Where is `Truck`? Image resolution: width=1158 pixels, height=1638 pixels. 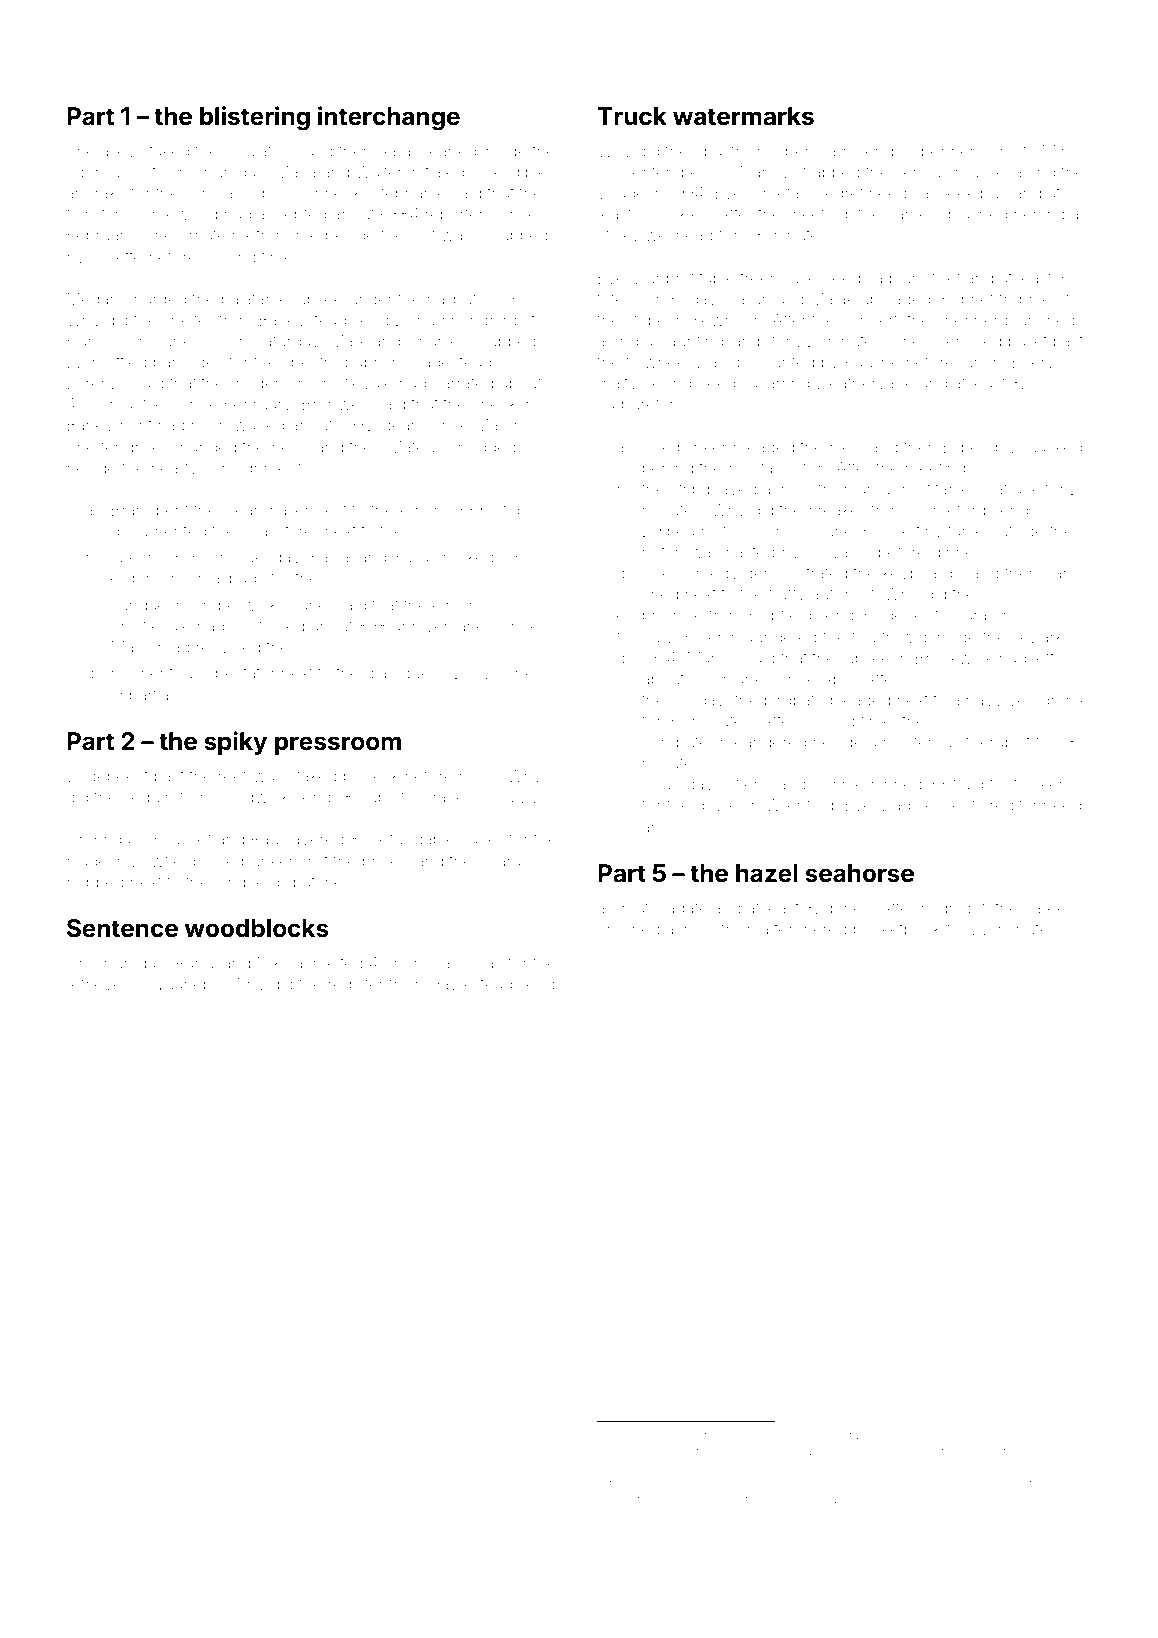 Truck is located at coordinates (632, 116).
